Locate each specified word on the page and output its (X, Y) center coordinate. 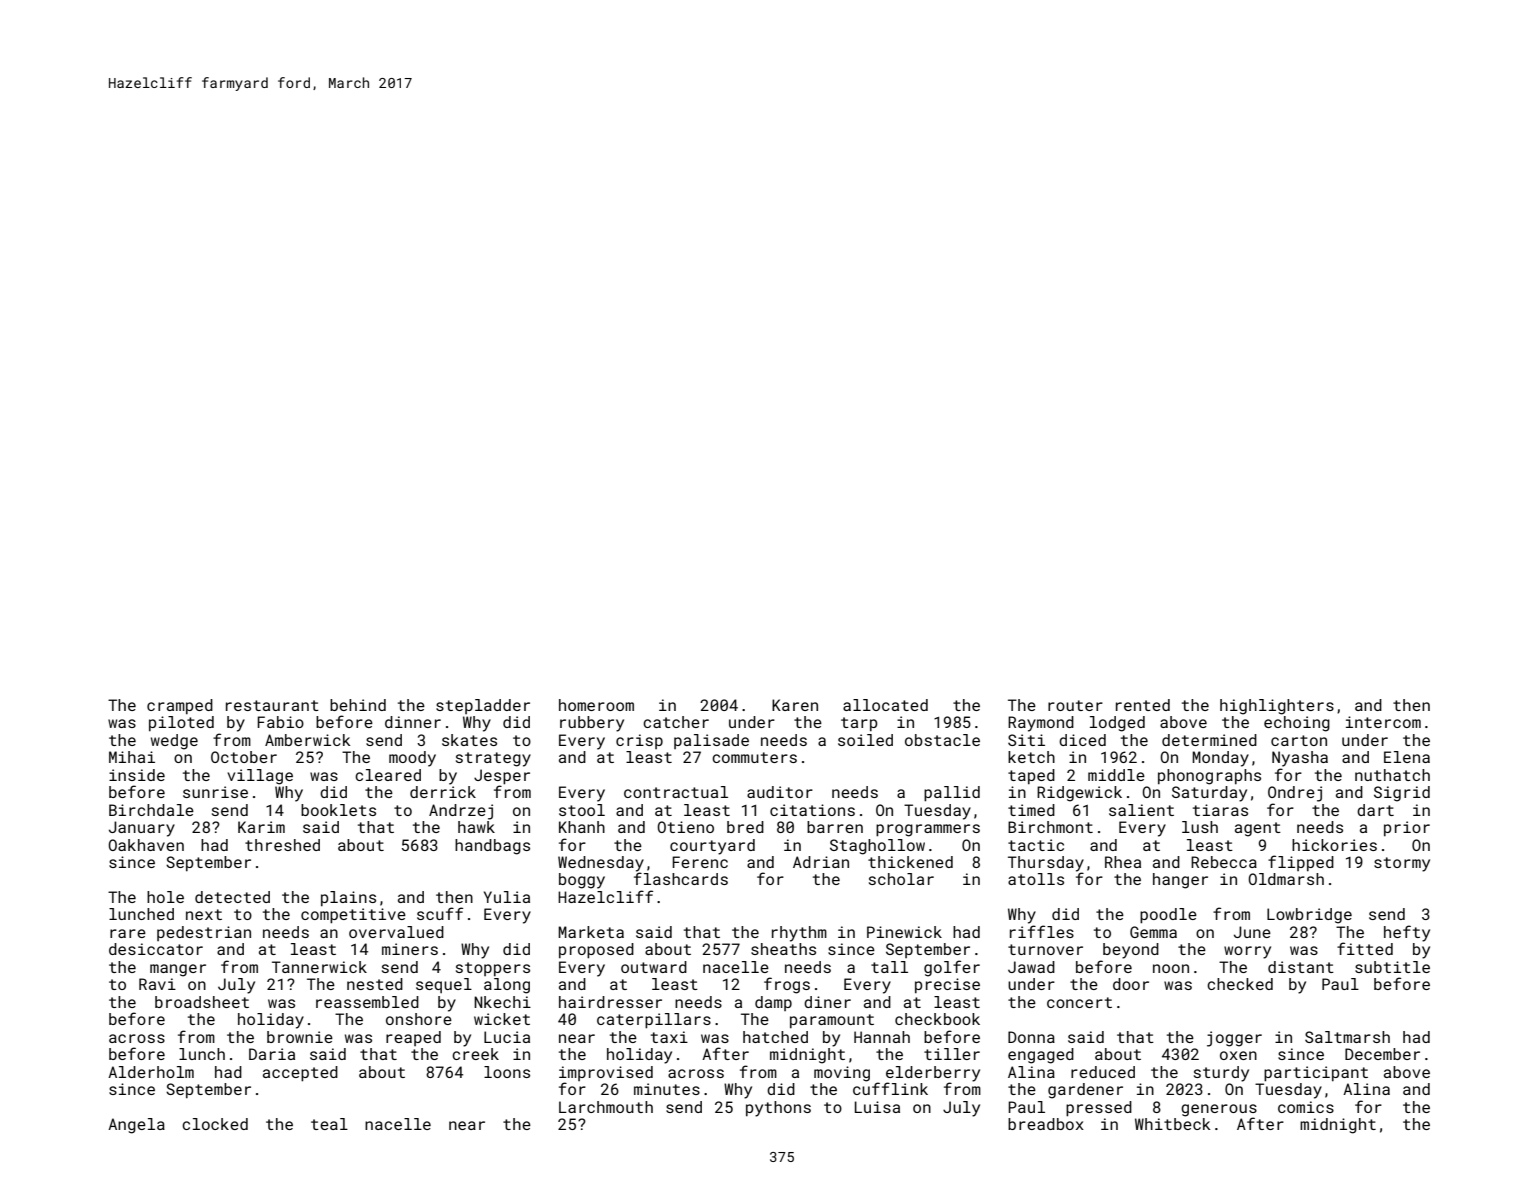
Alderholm (151, 1072)
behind (358, 705)
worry (1247, 952)
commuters (754, 757)
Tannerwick (319, 967)
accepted (300, 1074)
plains (348, 898)
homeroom (596, 705)
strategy (493, 759)
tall (889, 967)
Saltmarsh (1347, 1037)
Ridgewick (1079, 794)
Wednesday (601, 864)
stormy (1402, 864)
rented (1143, 705)
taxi (669, 1037)
